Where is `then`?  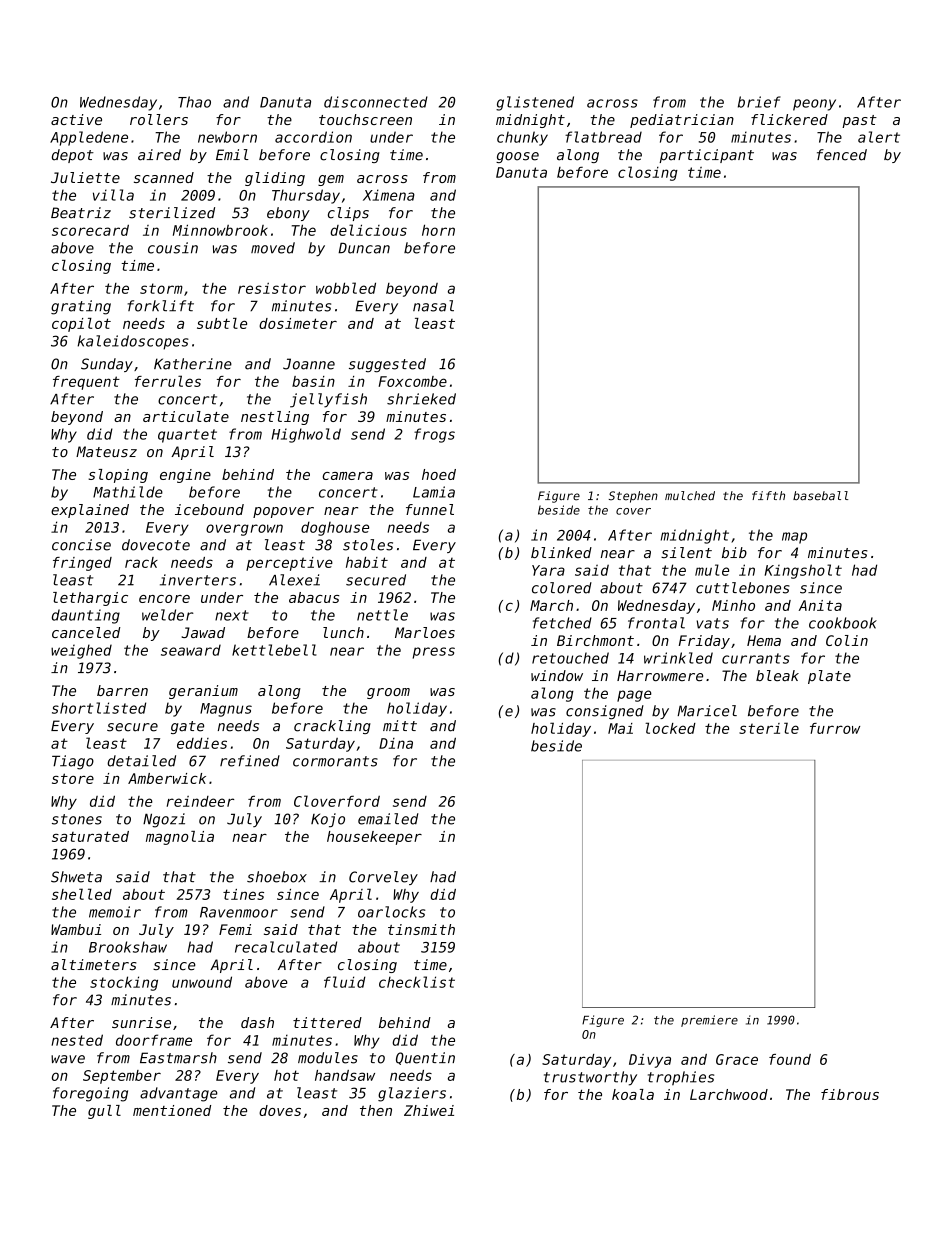 then is located at coordinates (376, 1110).
